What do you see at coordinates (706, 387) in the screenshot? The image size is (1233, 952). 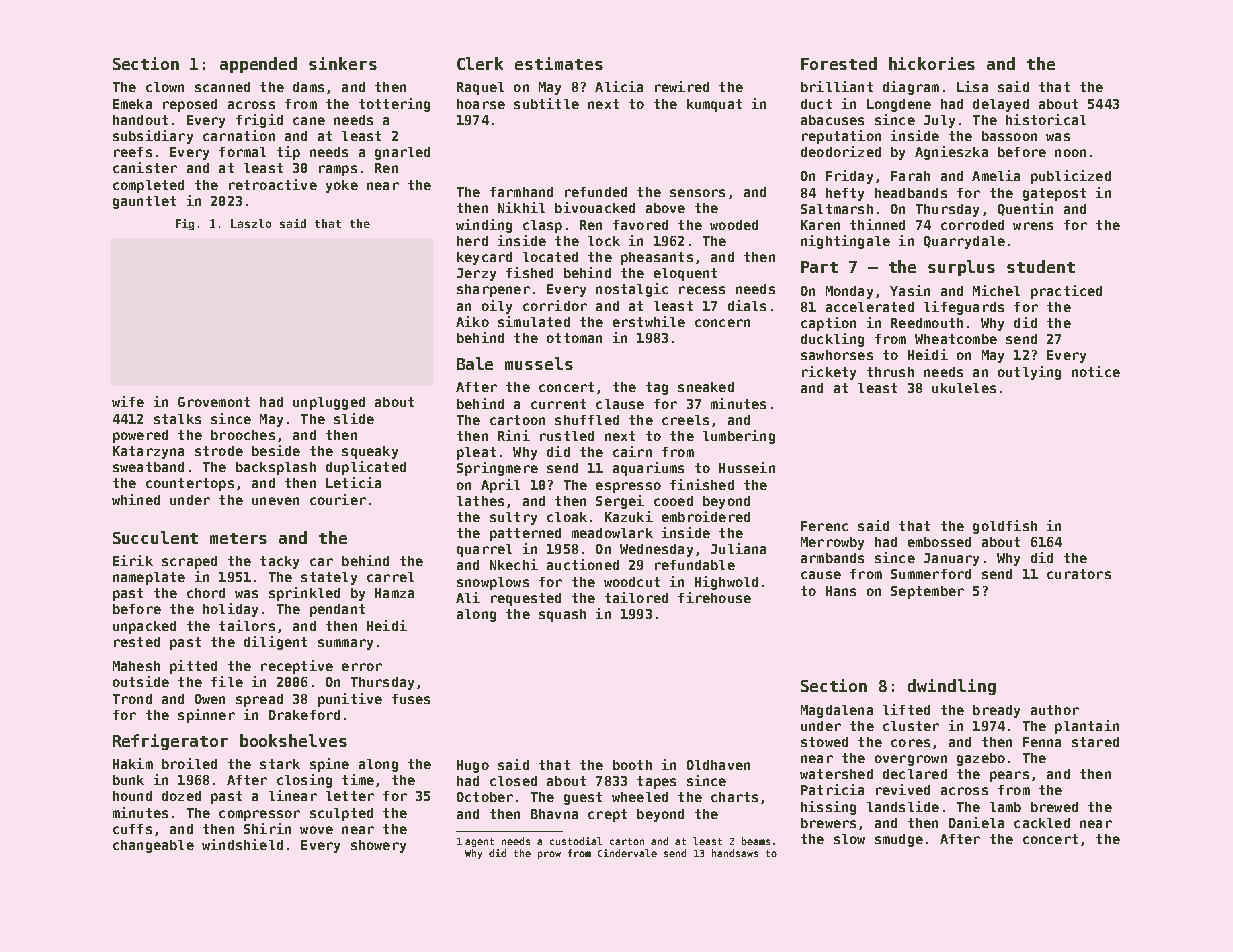 I see `sneaked` at bounding box center [706, 387].
